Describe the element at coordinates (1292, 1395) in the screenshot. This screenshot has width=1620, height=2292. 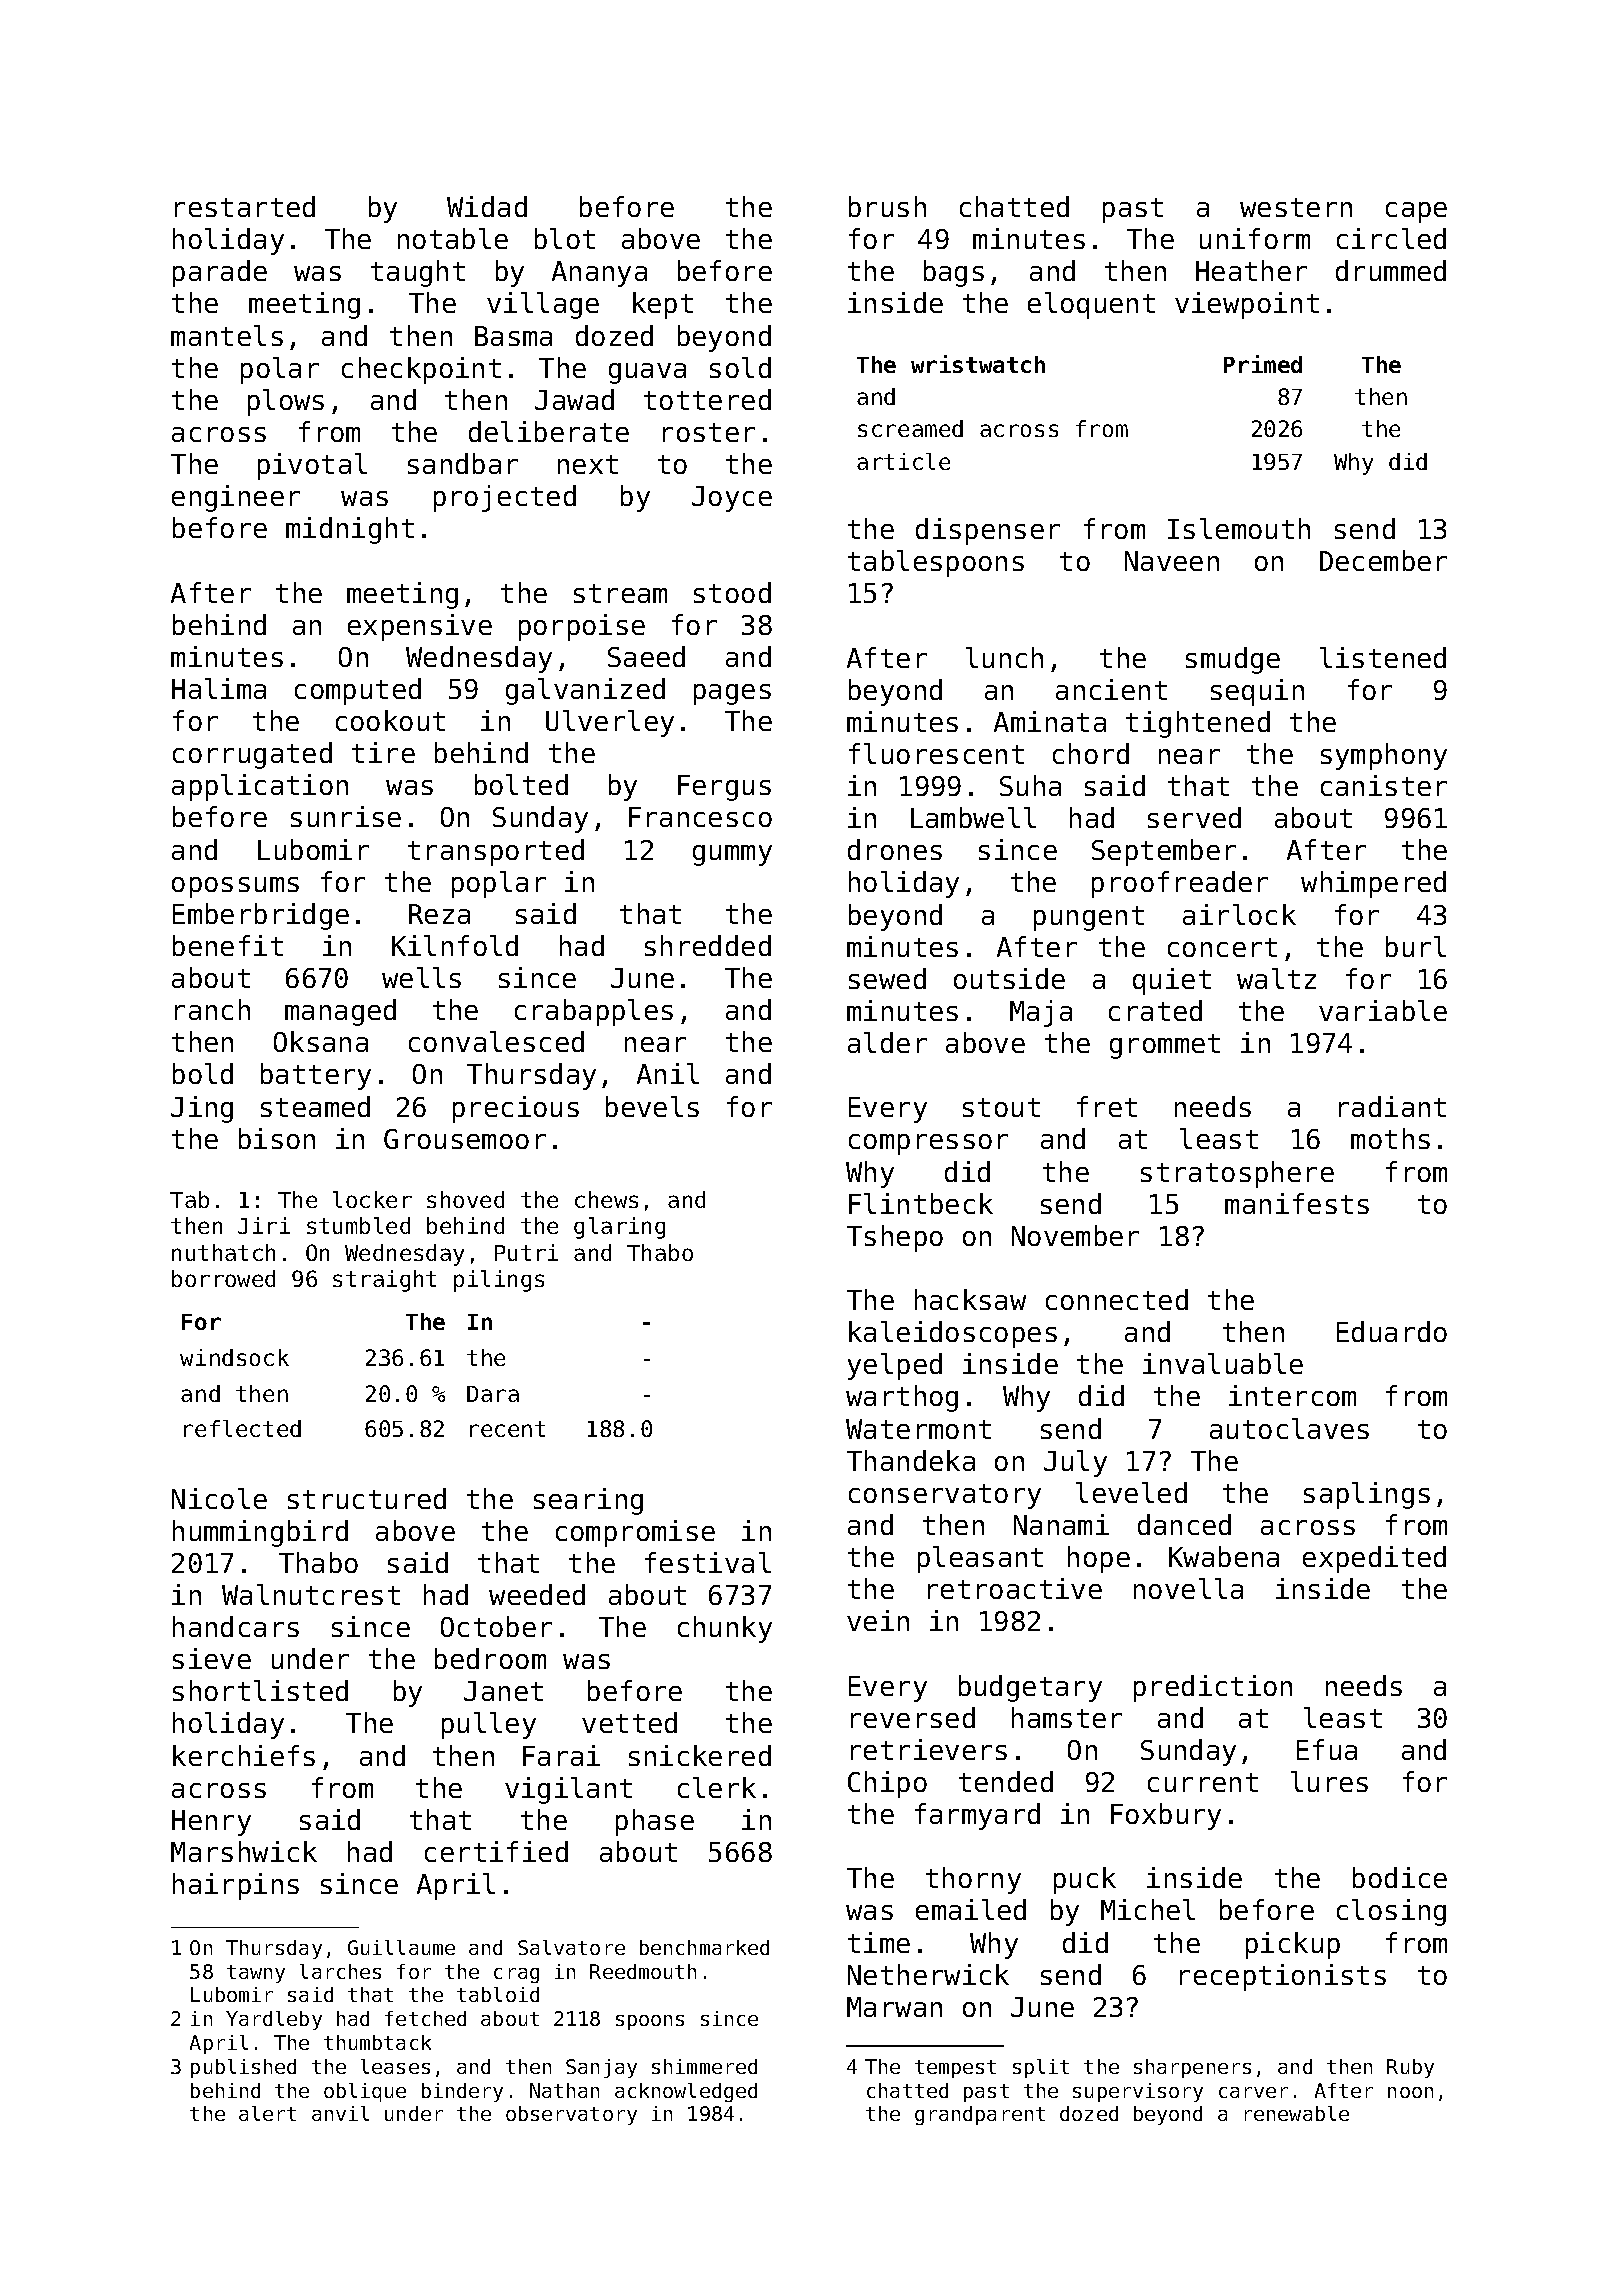
I see `intercom` at that location.
